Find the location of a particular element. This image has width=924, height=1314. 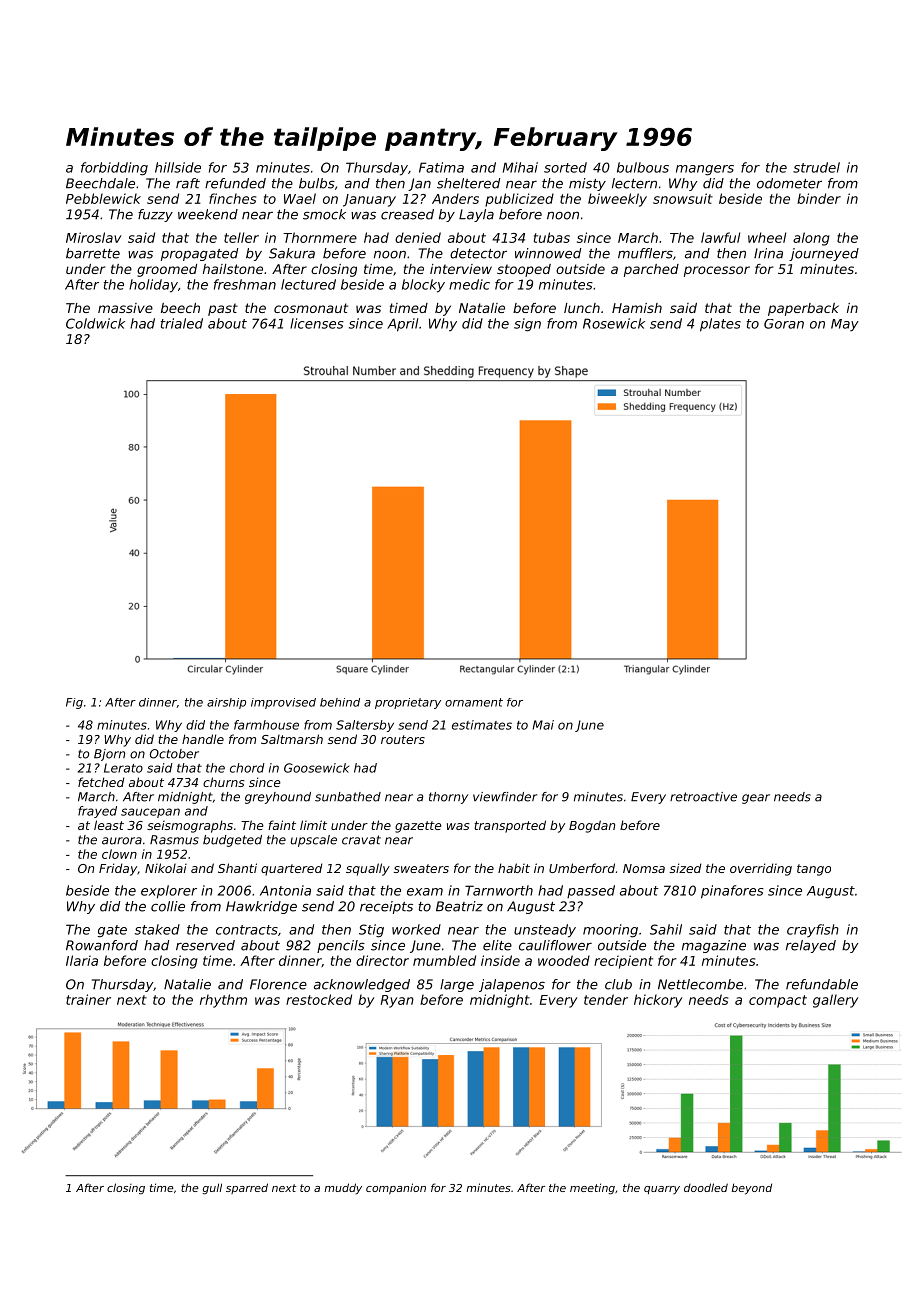

meeting is located at coordinates (592, 1189).
